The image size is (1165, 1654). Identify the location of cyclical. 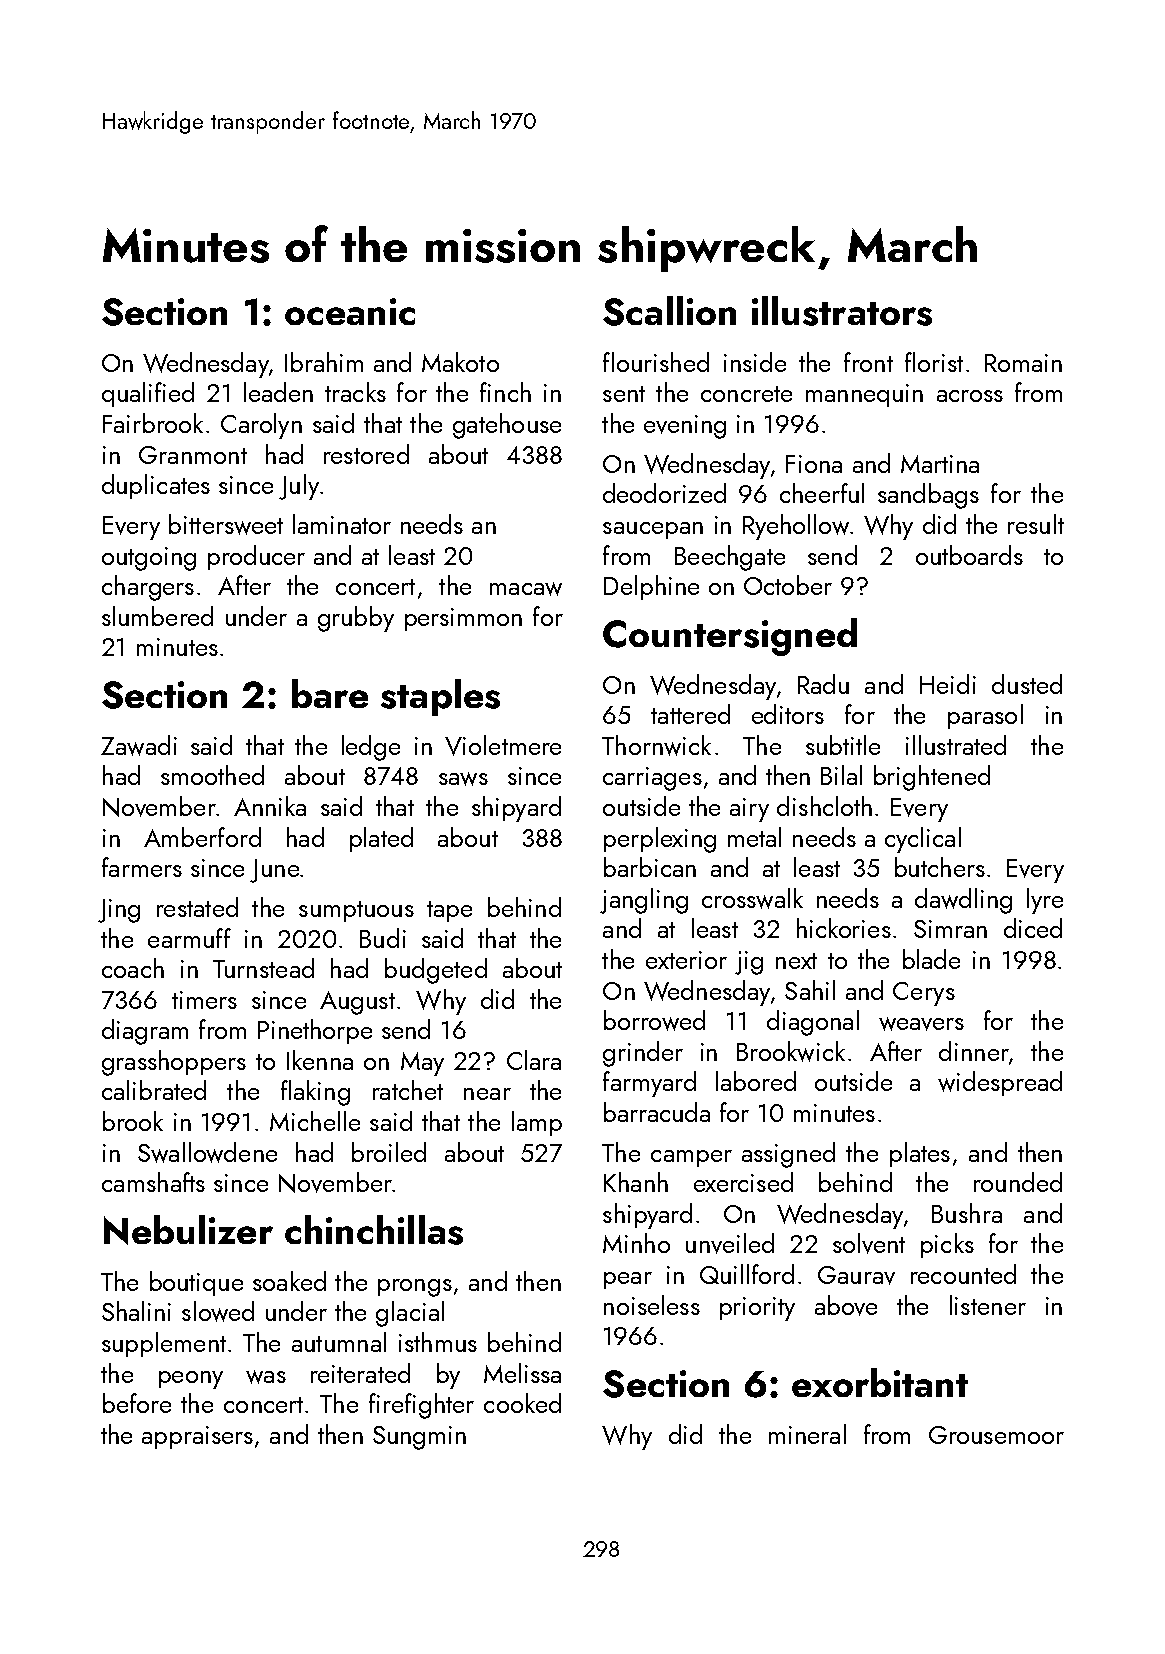
(923, 840).
